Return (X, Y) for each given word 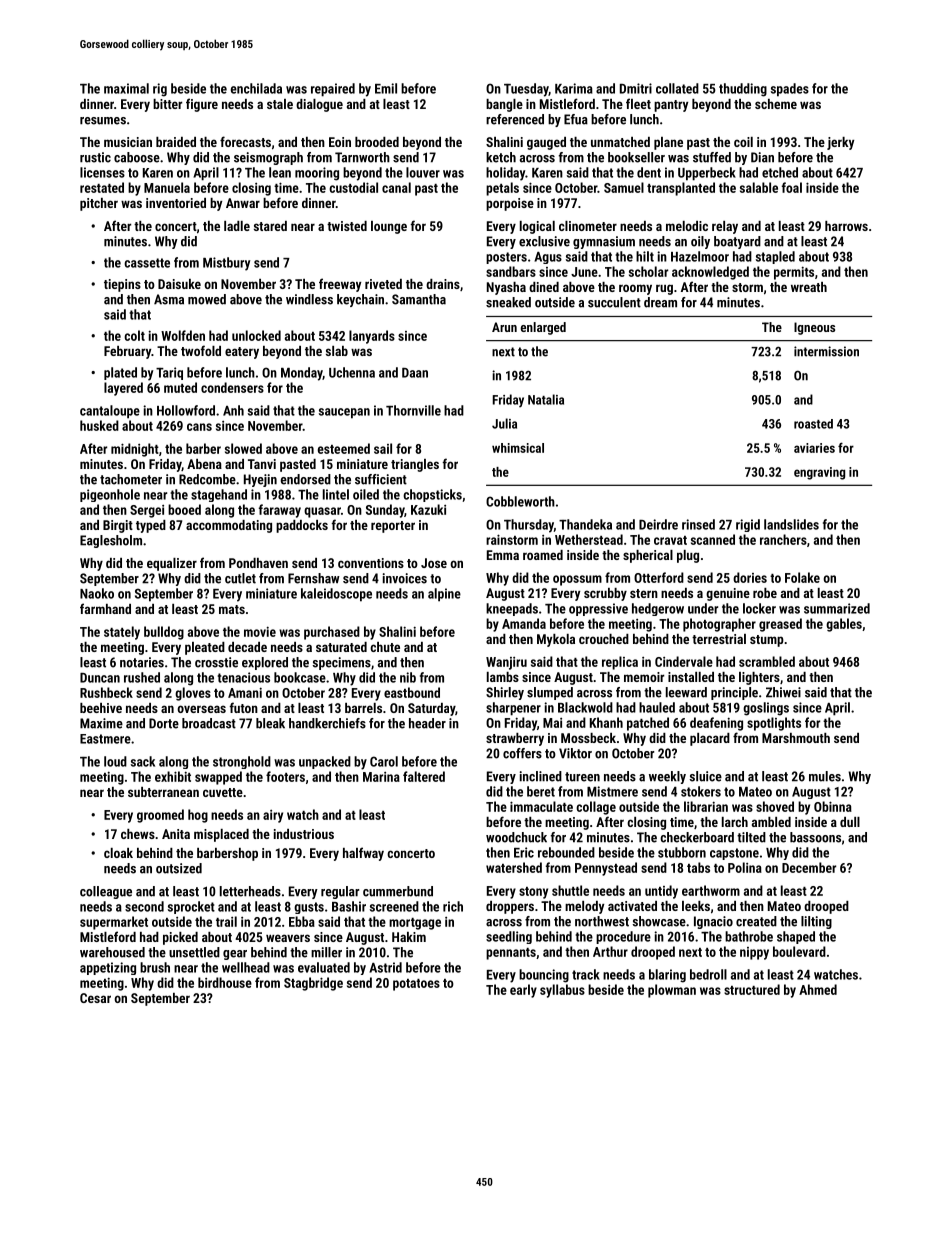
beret (541, 791)
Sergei (147, 511)
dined (544, 287)
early (523, 991)
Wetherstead (589, 539)
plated (120, 373)
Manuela (167, 187)
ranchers (783, 539)
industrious (304, 834)
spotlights (774, 724)
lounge (389, 227)
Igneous (814, 328)
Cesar (95, 998)
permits (794, 273)
